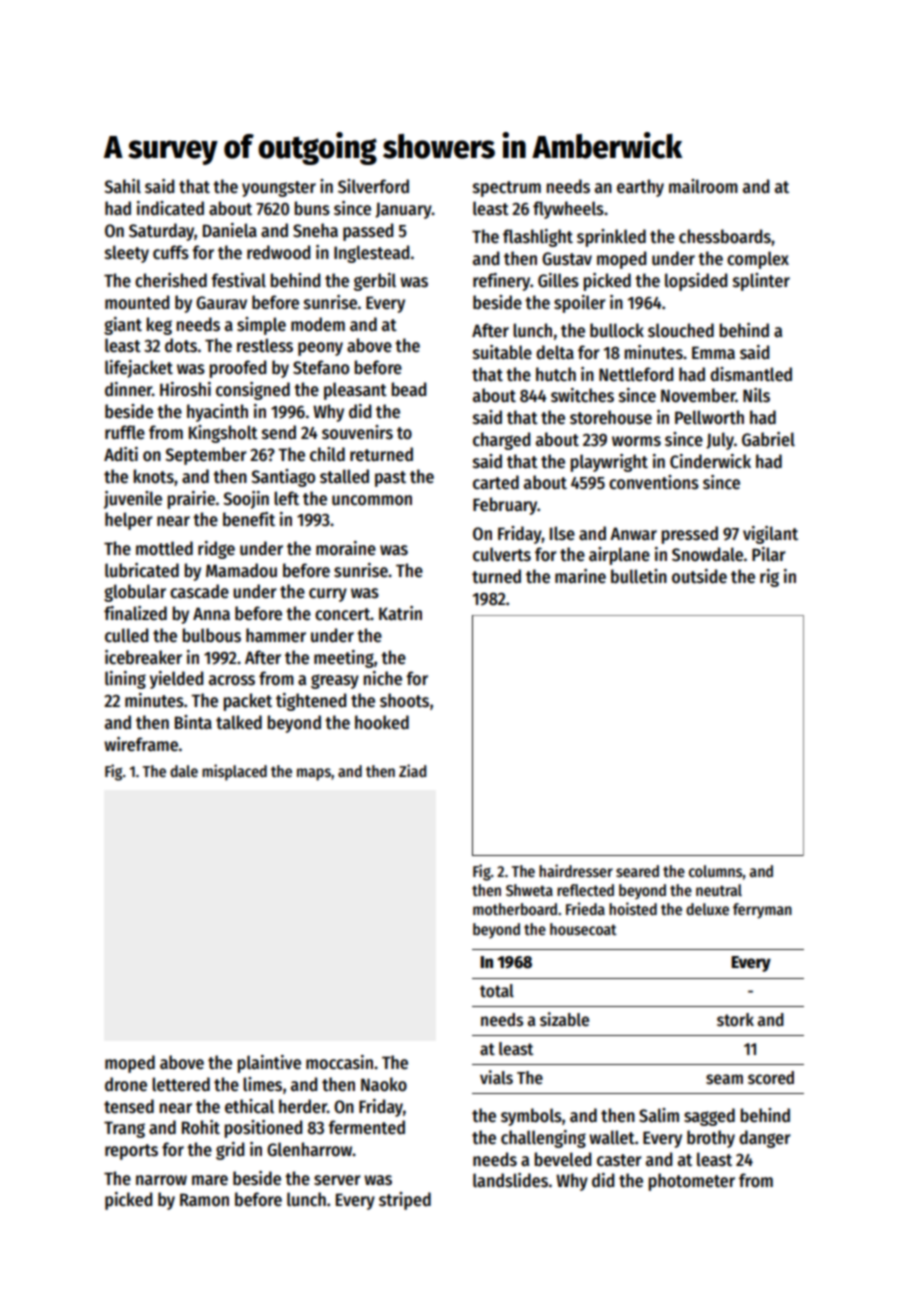 Image resolution: width=908 pixels, height=1316 pixels. I want to click on splinter, so click(761, 282).
